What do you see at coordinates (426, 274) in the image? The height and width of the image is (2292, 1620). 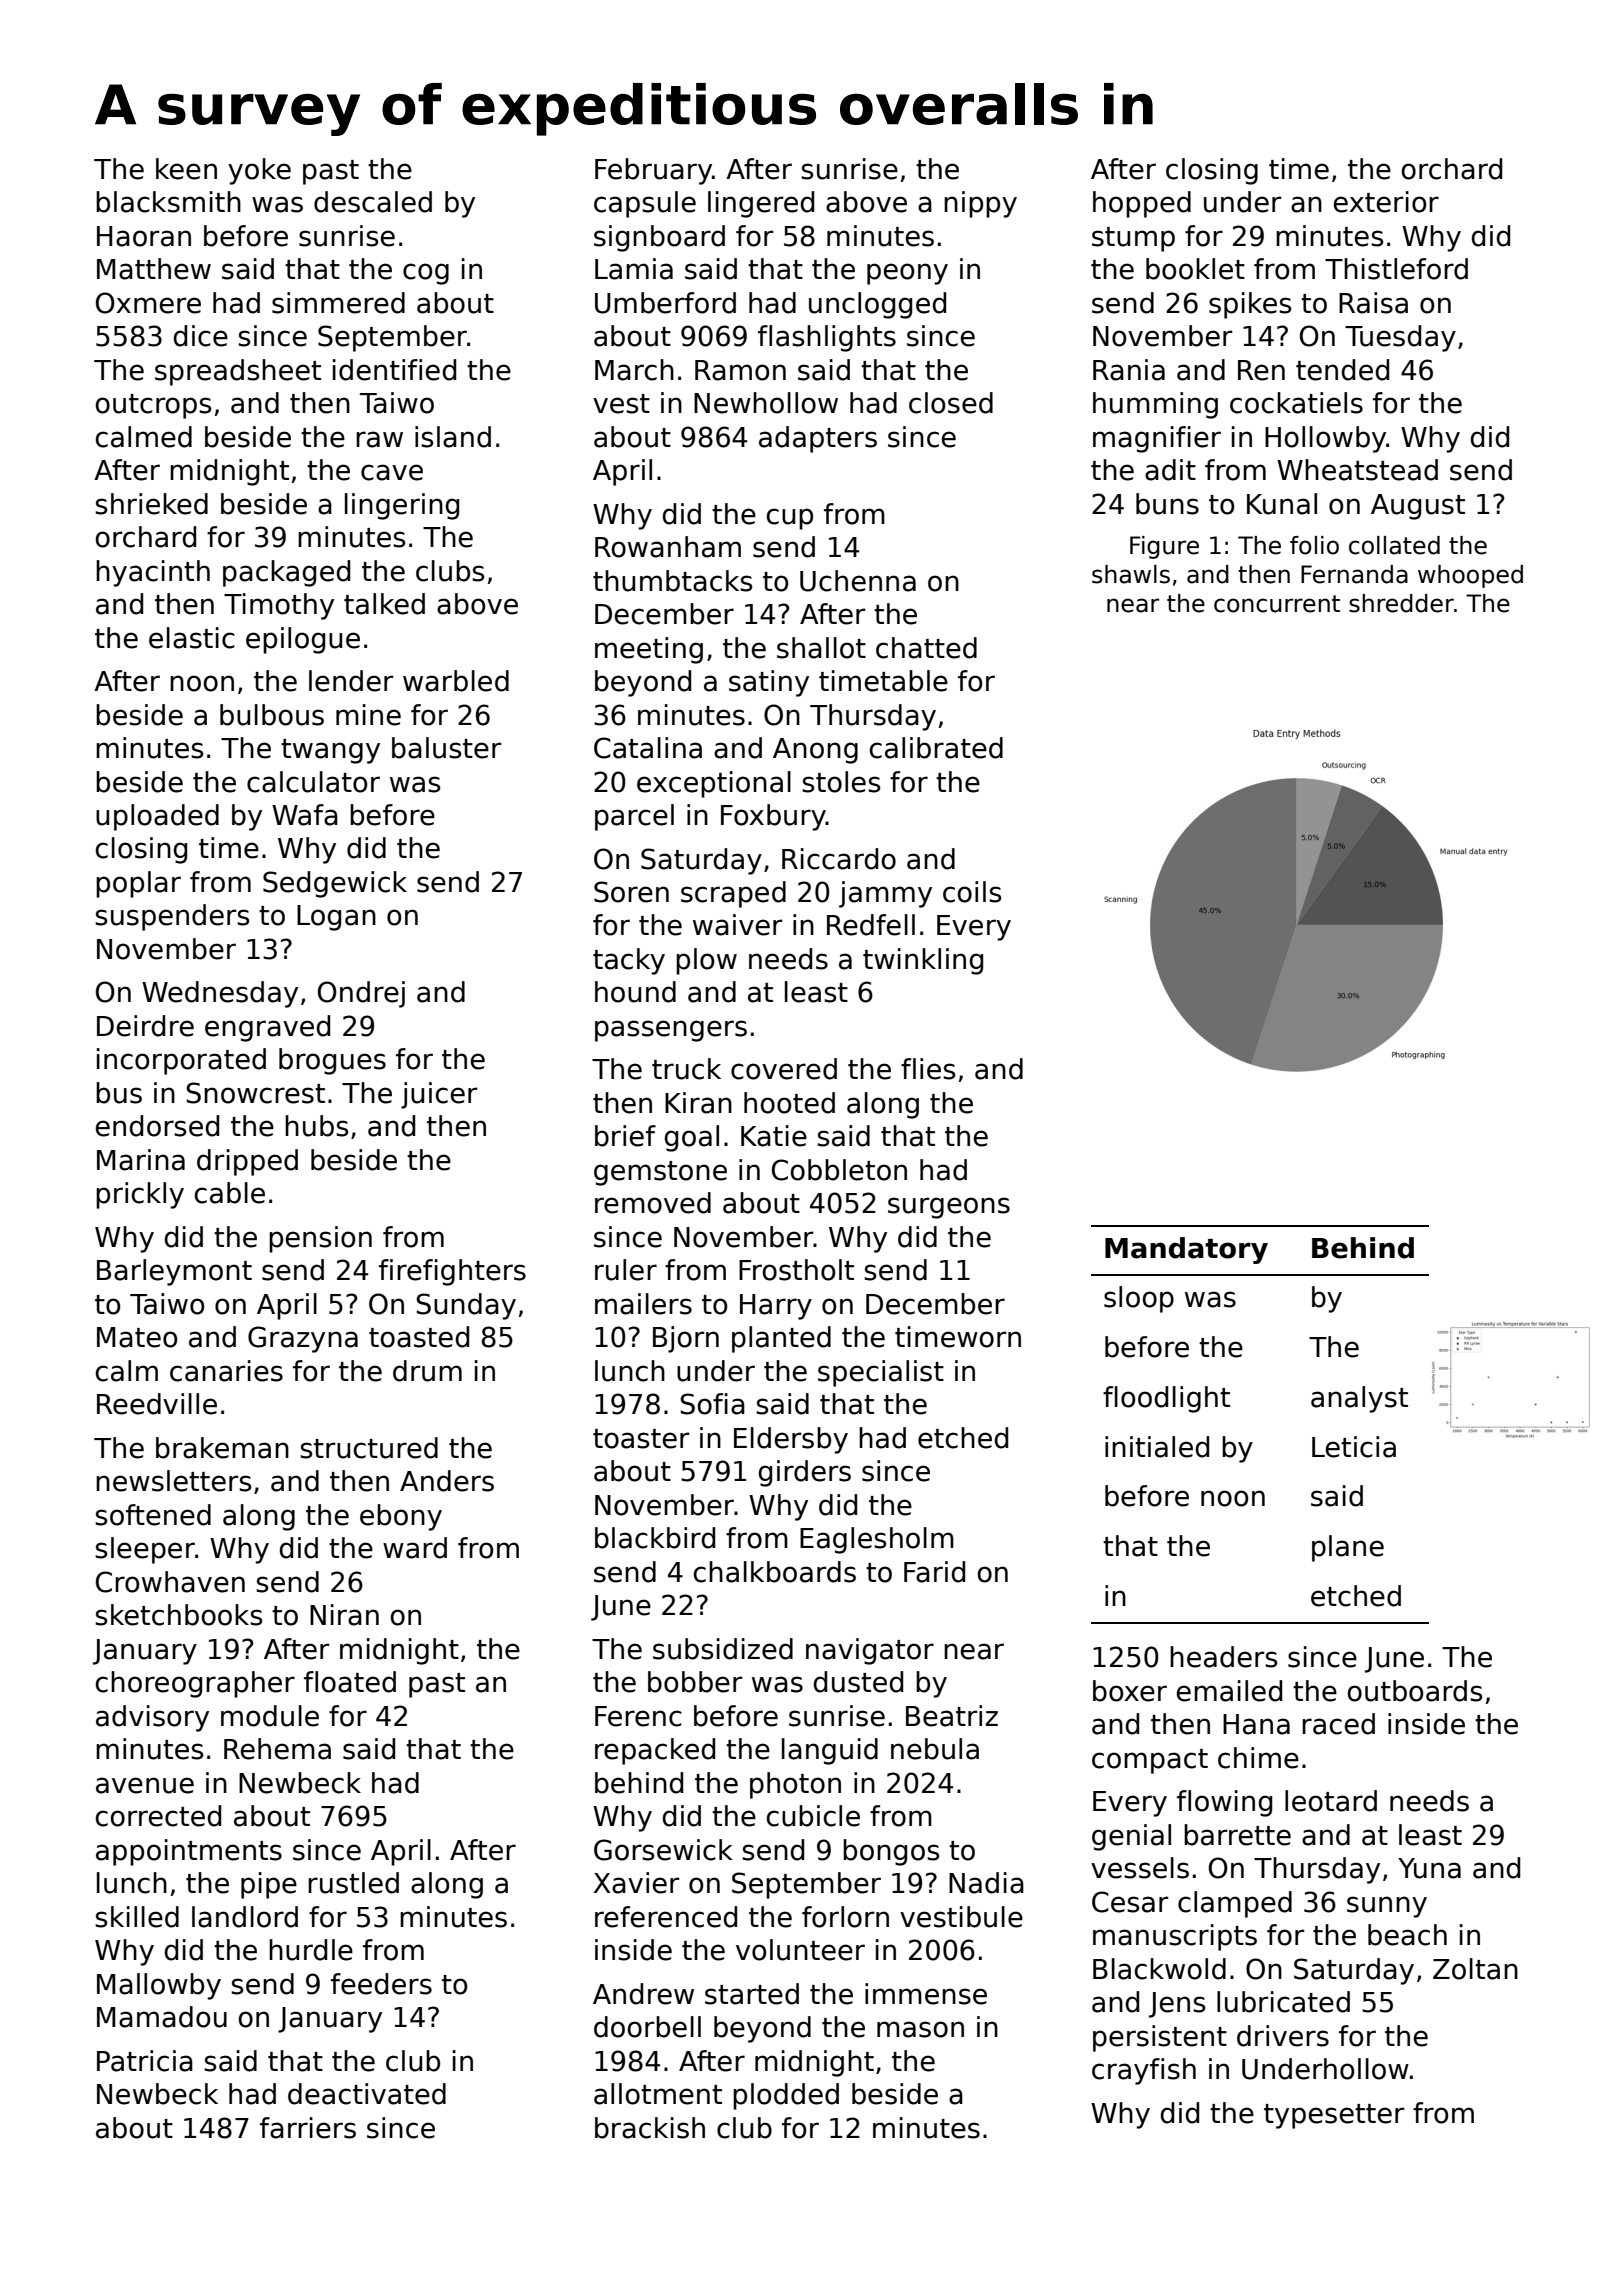 I see `cog` at bounding box center [426, 274].
